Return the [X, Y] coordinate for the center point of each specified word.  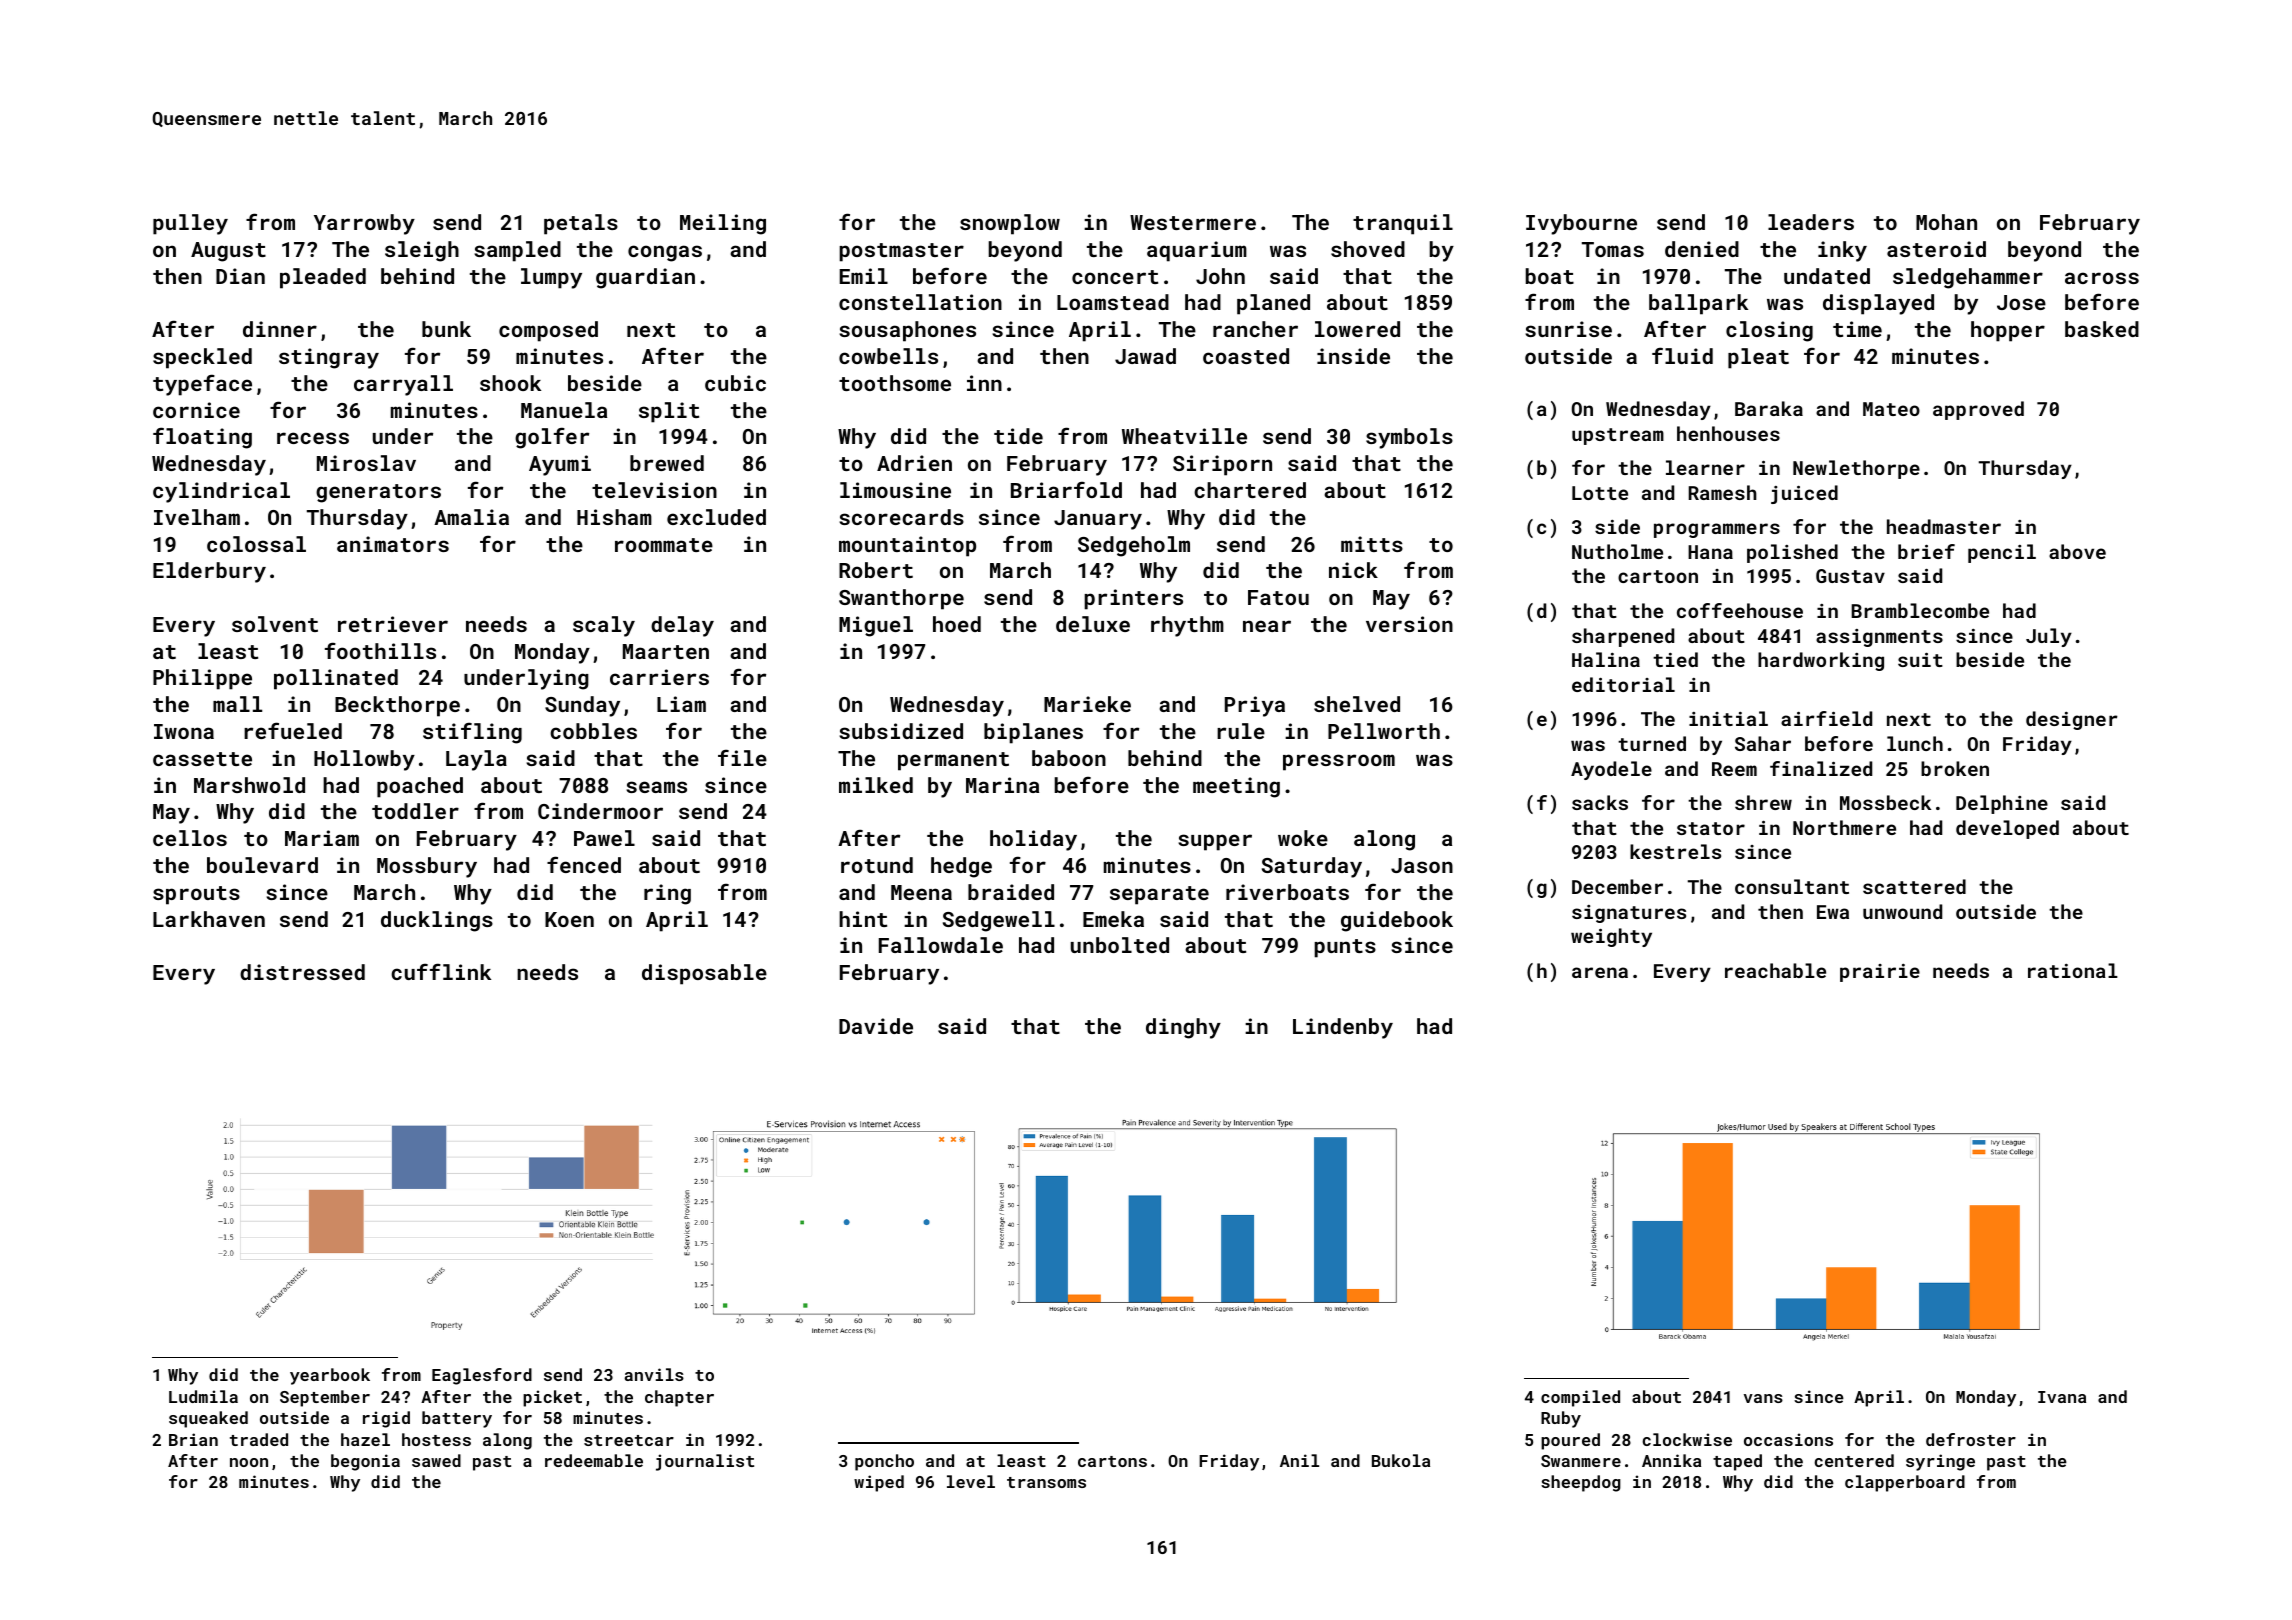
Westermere [1193, 222]
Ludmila [203, 1396]
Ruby [1561, 1419]
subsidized [901, 731]
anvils [654, 1374]
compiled [1580, 1398]
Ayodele [1611, 770]
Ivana [2062, 1397]
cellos [190, 838]
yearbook [330, 1376]
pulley [190, 224]
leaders [1811, 222]
